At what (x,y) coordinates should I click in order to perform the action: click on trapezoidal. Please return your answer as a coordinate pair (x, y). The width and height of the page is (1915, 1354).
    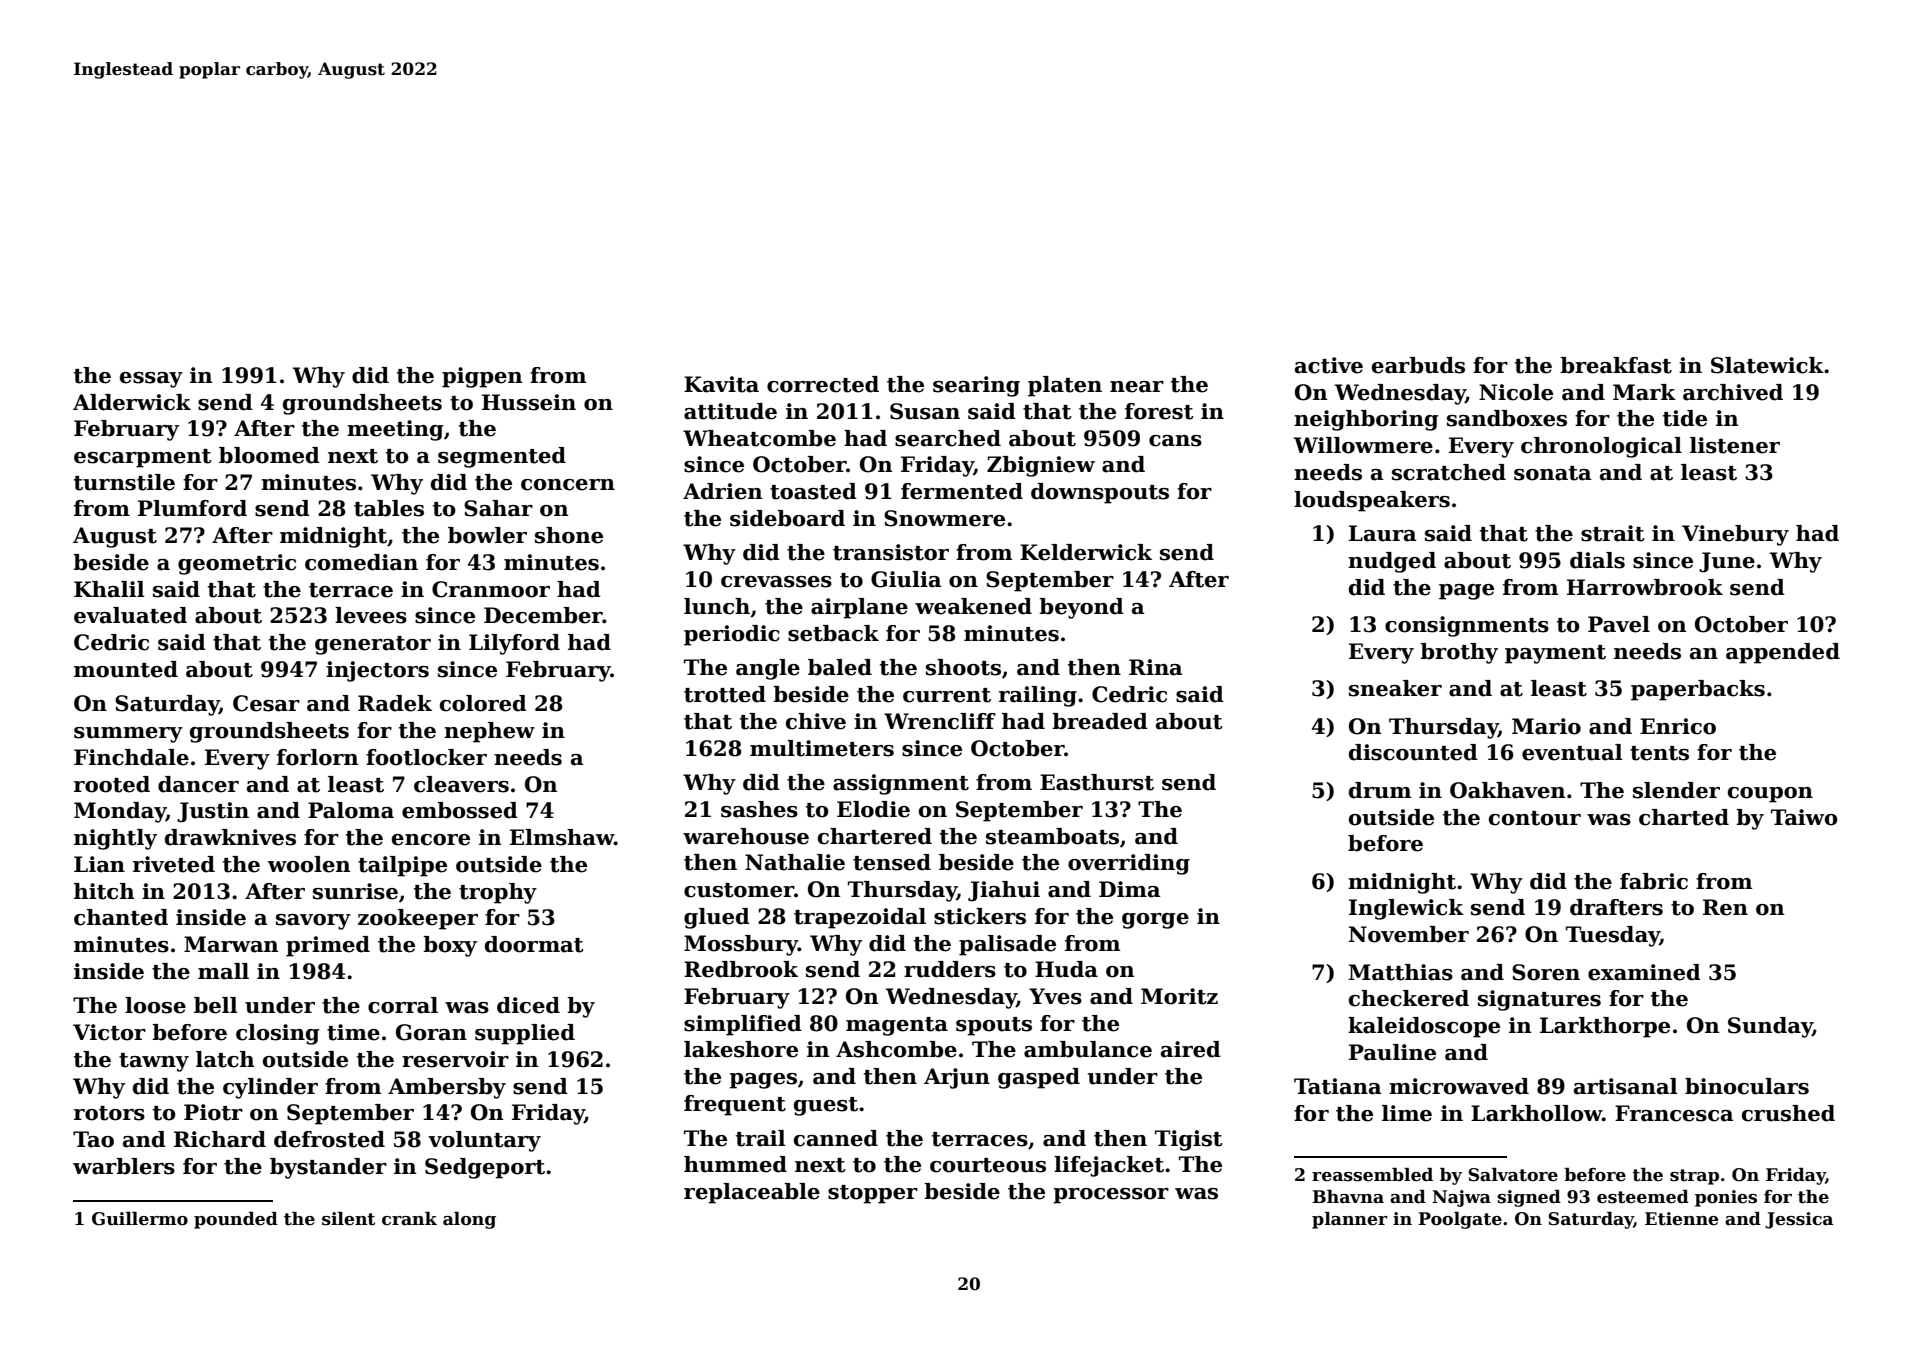
    Looking at the image, I should click on (860, 918).
